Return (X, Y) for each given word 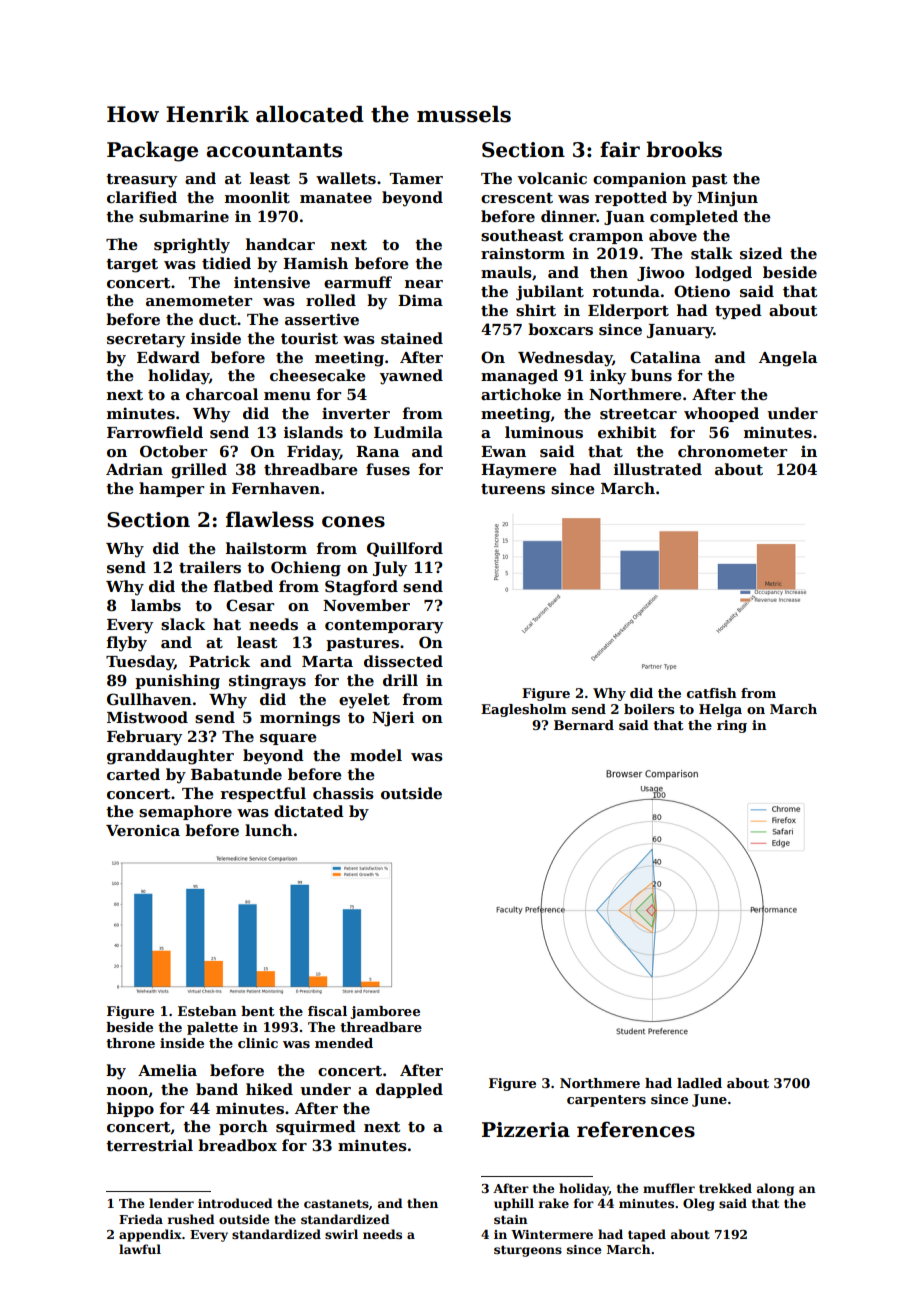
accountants (274, 150)
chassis (343, 793)
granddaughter (170, 757)
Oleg (699, 1204)
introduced (235, 1203)
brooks (684, 149)
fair (620, 149)
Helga (720, 710)
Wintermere (552, 1234)
